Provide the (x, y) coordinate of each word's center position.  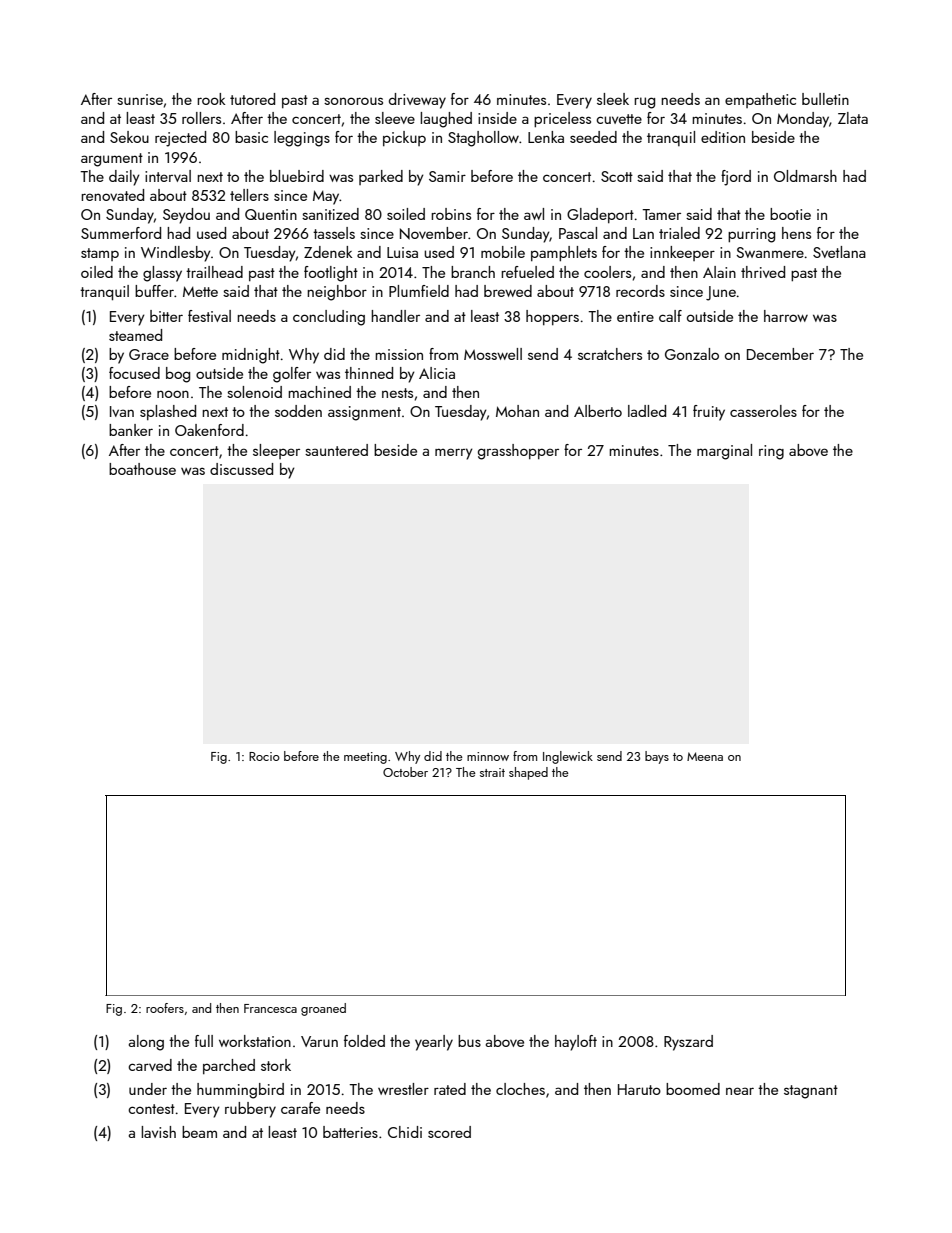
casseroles (763, 411)
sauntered (336, 450)
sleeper (276, 451)
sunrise (140, 99)
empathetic (760, 100)
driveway (417, 101)
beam (199, 1132)
